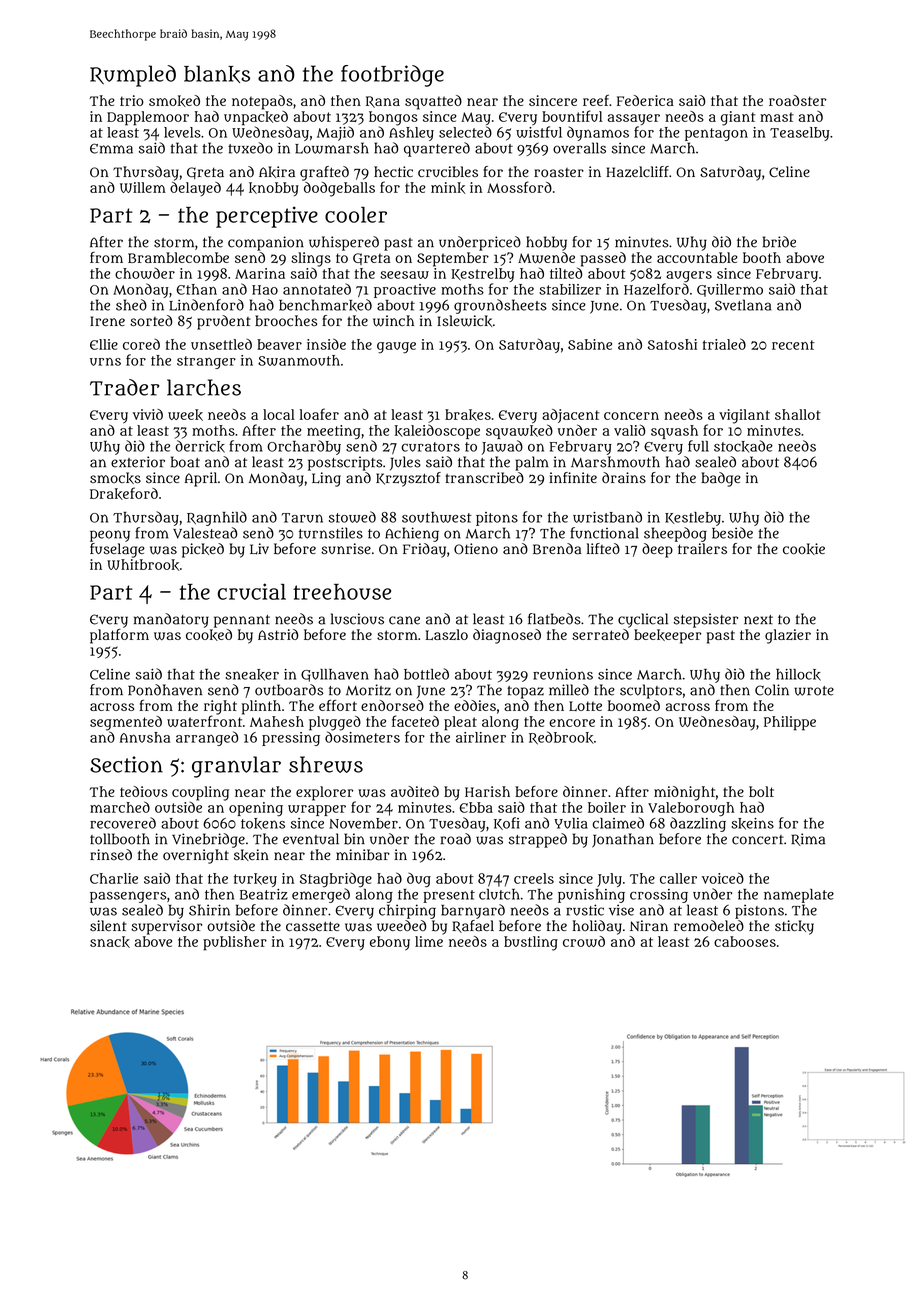 The image size is (924, 1308). I want to click on Federica, so click(645, 100).
